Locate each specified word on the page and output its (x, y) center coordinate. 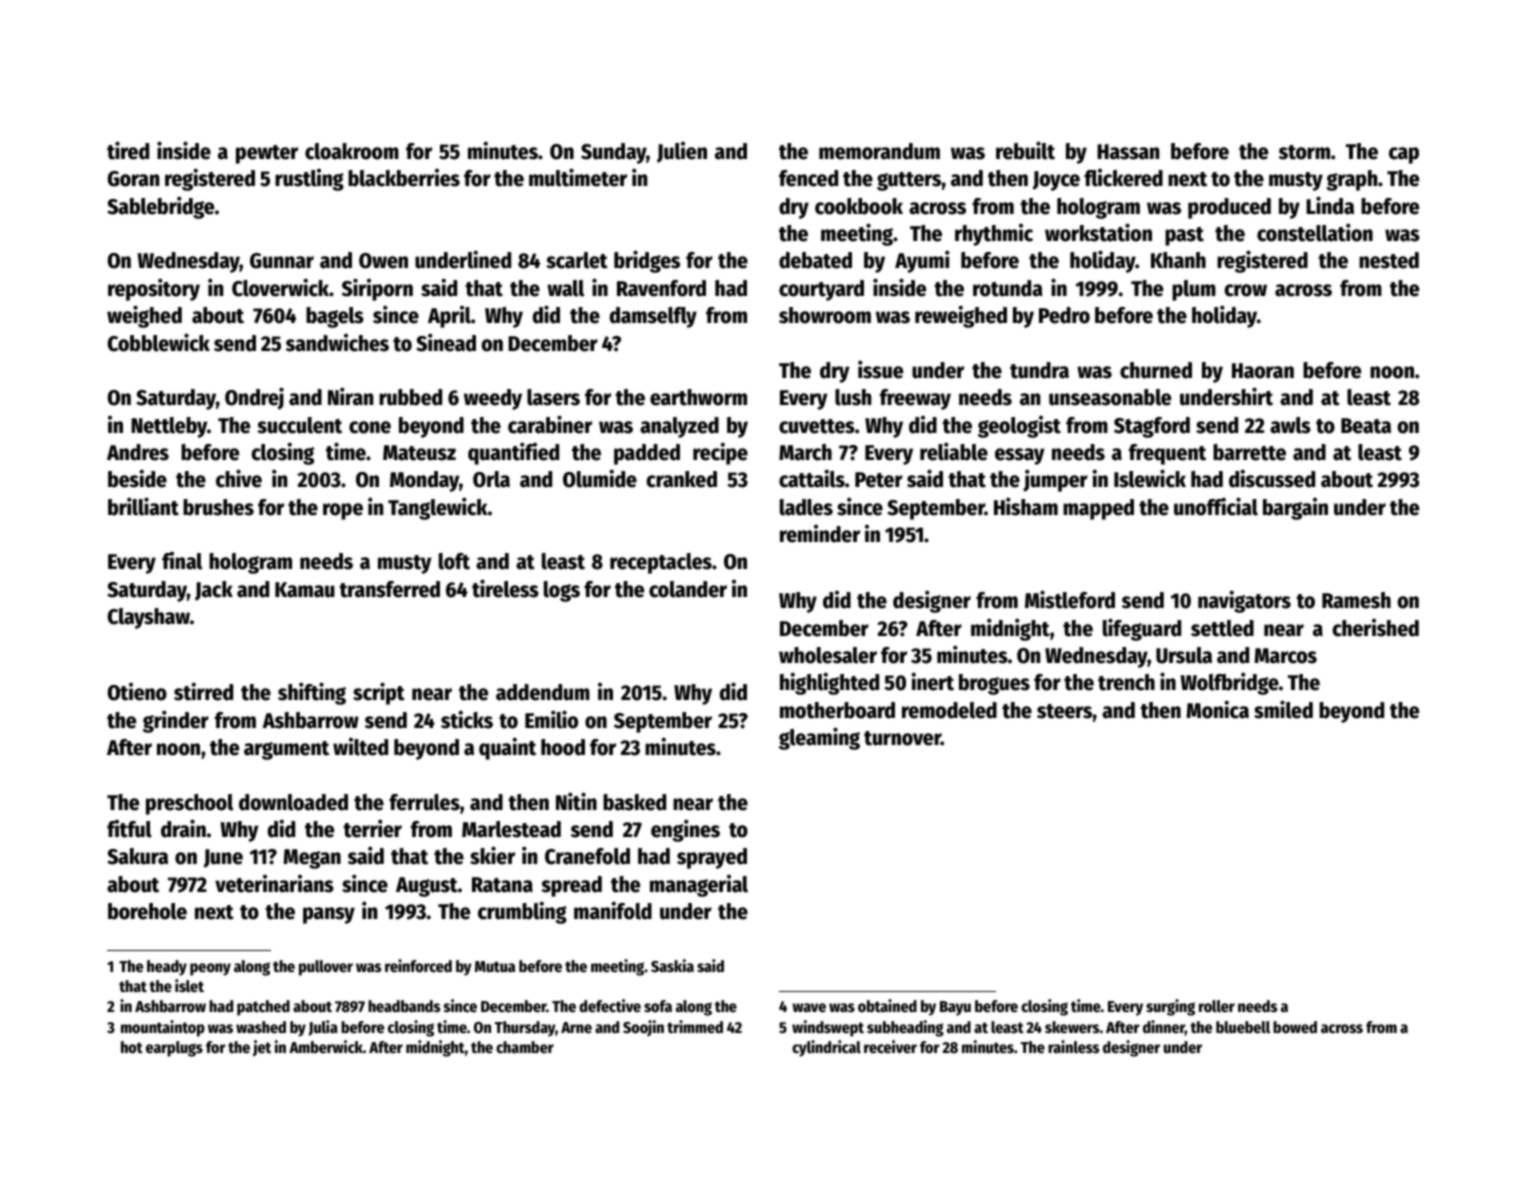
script (379, 693)
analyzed (679, 427)
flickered (1123, 177)
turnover (902, 738)
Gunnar (282, 261)
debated (815, 260)
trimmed (695, 1027)
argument (286, 750)
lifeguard (1142, 629)
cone (370, 427)
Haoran (1263, 371)
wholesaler (828, 655)
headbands (404, 1006)
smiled (1283, 709)
